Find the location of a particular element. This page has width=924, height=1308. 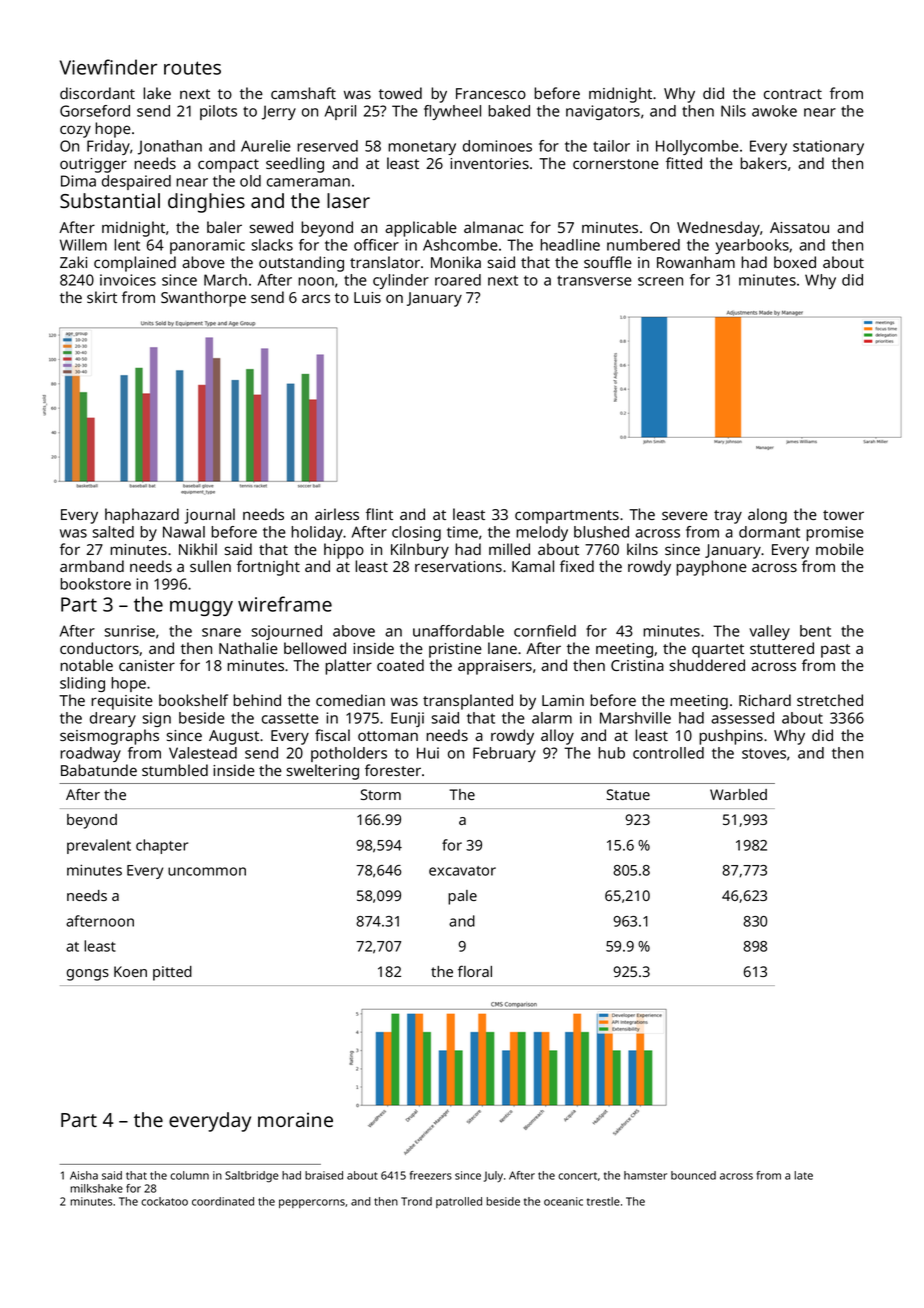

baked is located at coordinates (509, 111).
